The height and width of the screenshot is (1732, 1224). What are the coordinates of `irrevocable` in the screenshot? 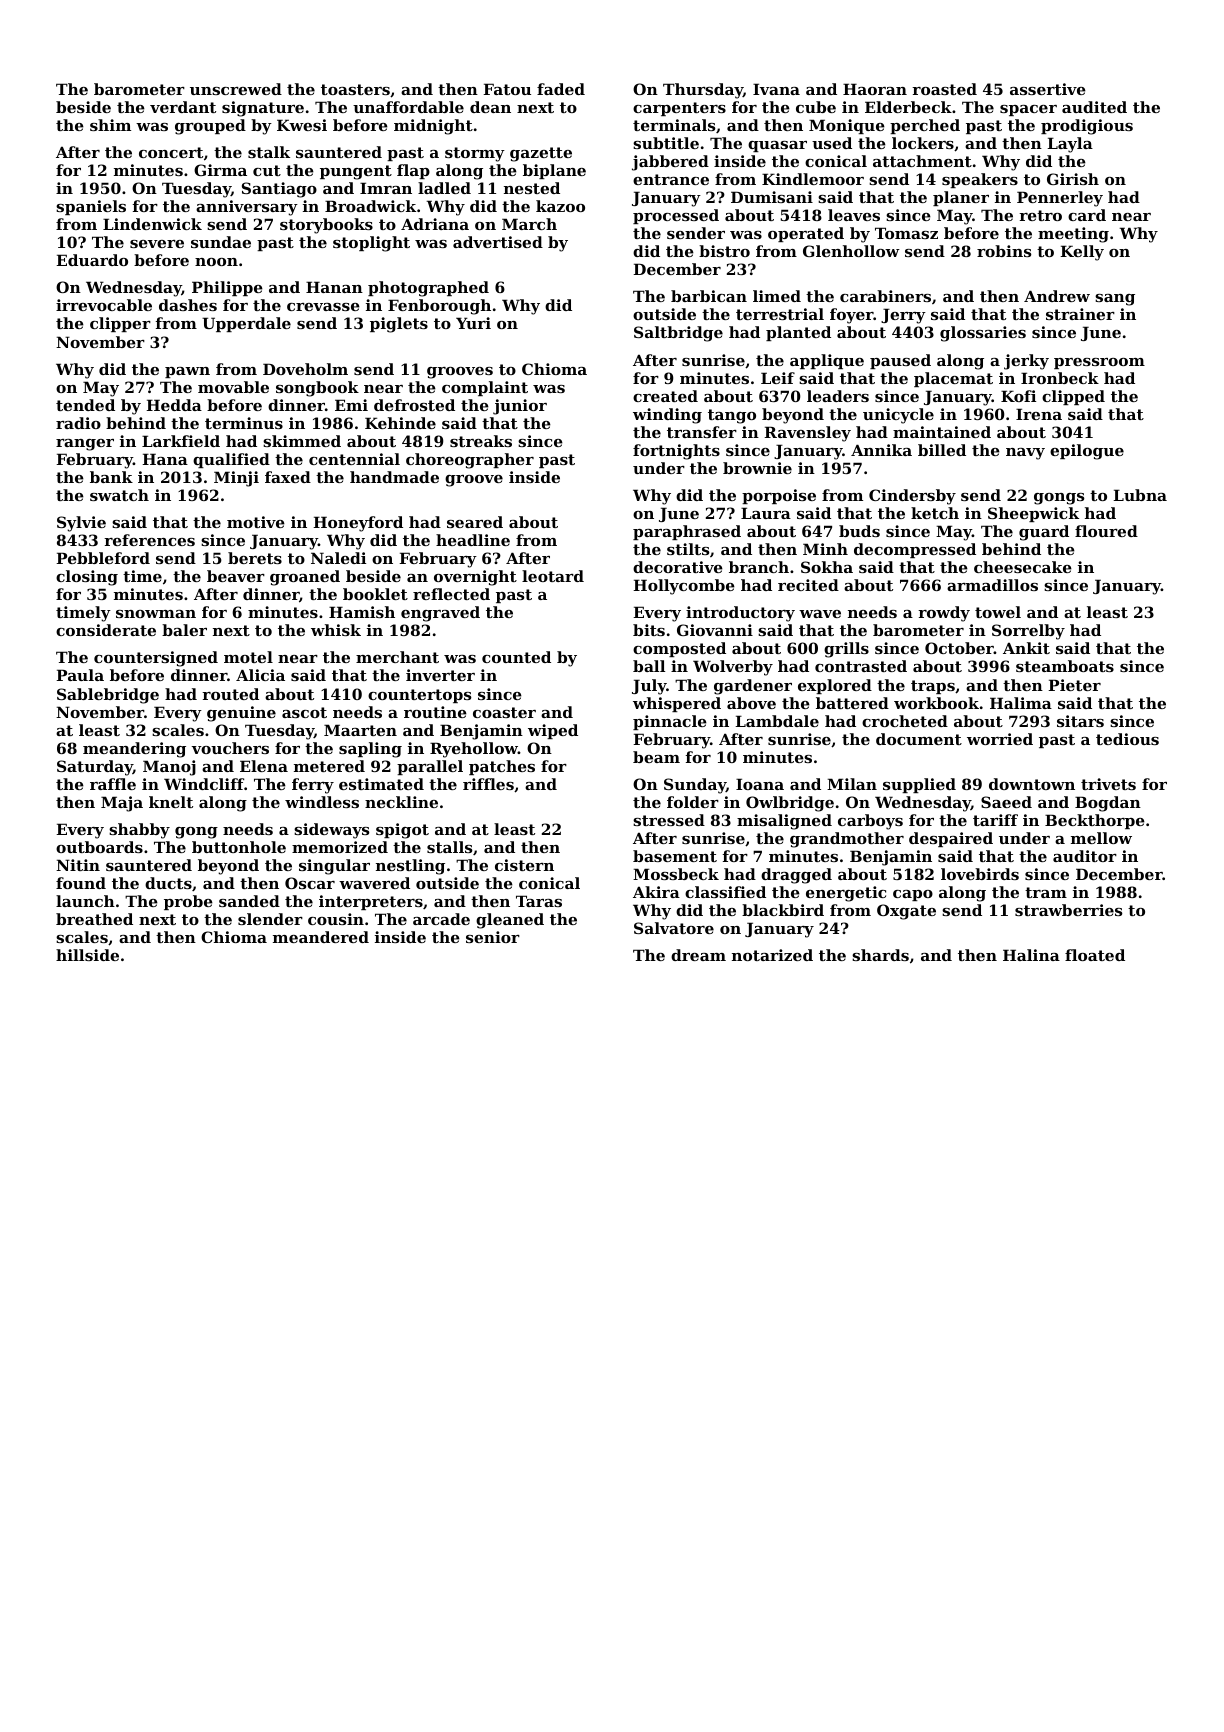 It's located at (104, 305).
